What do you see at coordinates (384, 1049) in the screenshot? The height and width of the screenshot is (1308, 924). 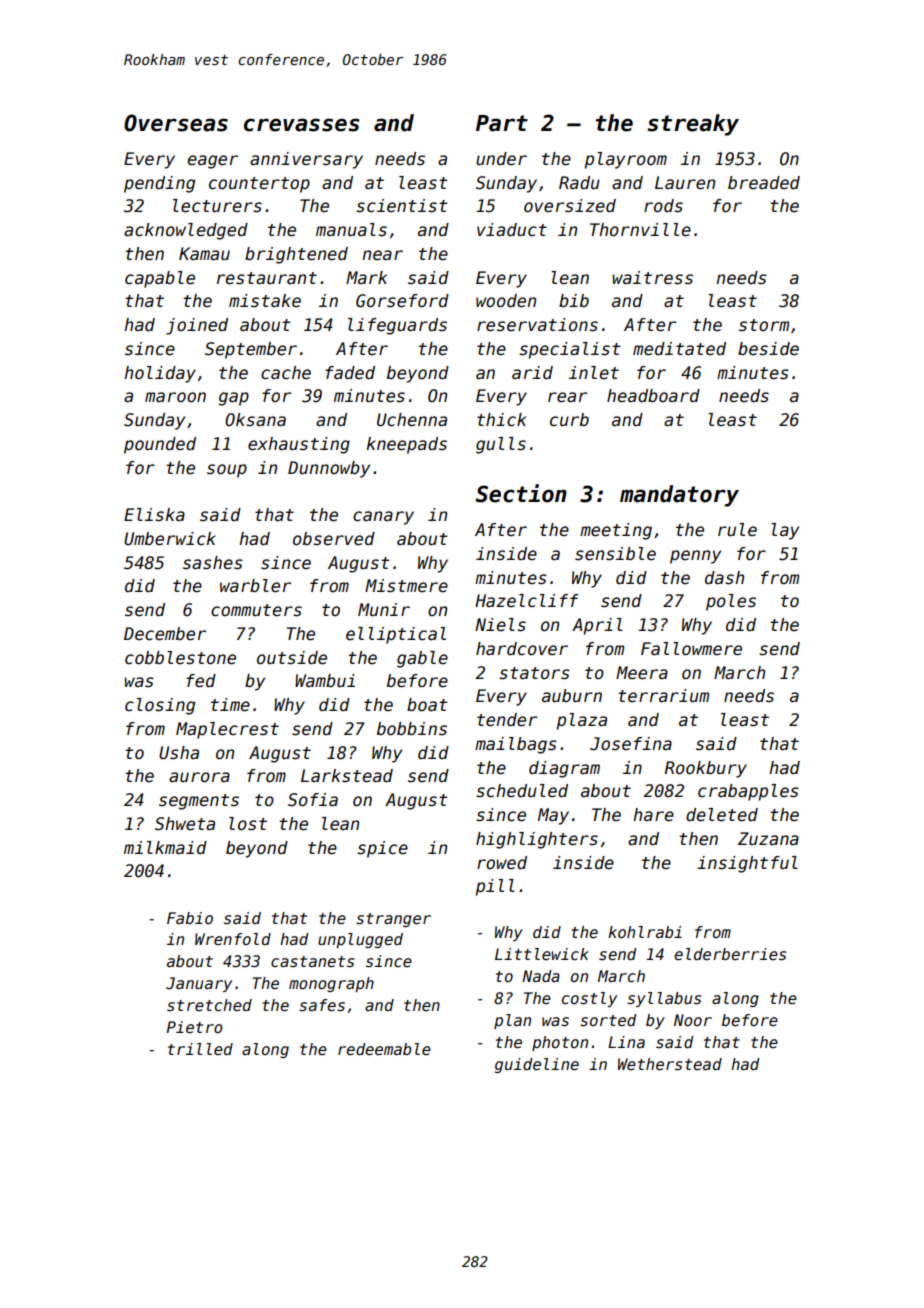 I see `redeemable` at bounding box center [384, 1049].
